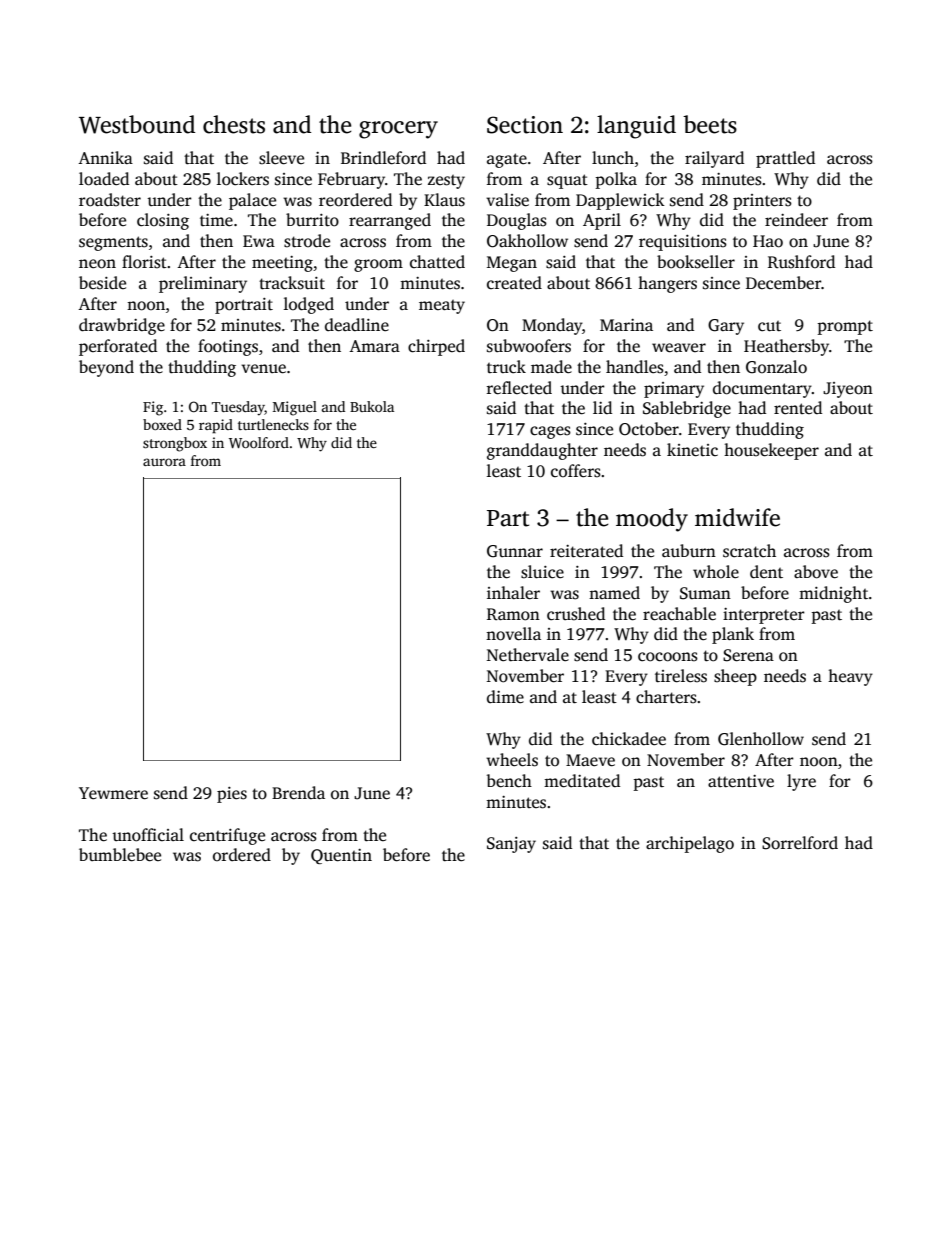 The height and width of the screenshot is (1233, 952). I want to click on inhaler, so click(513, 593).
